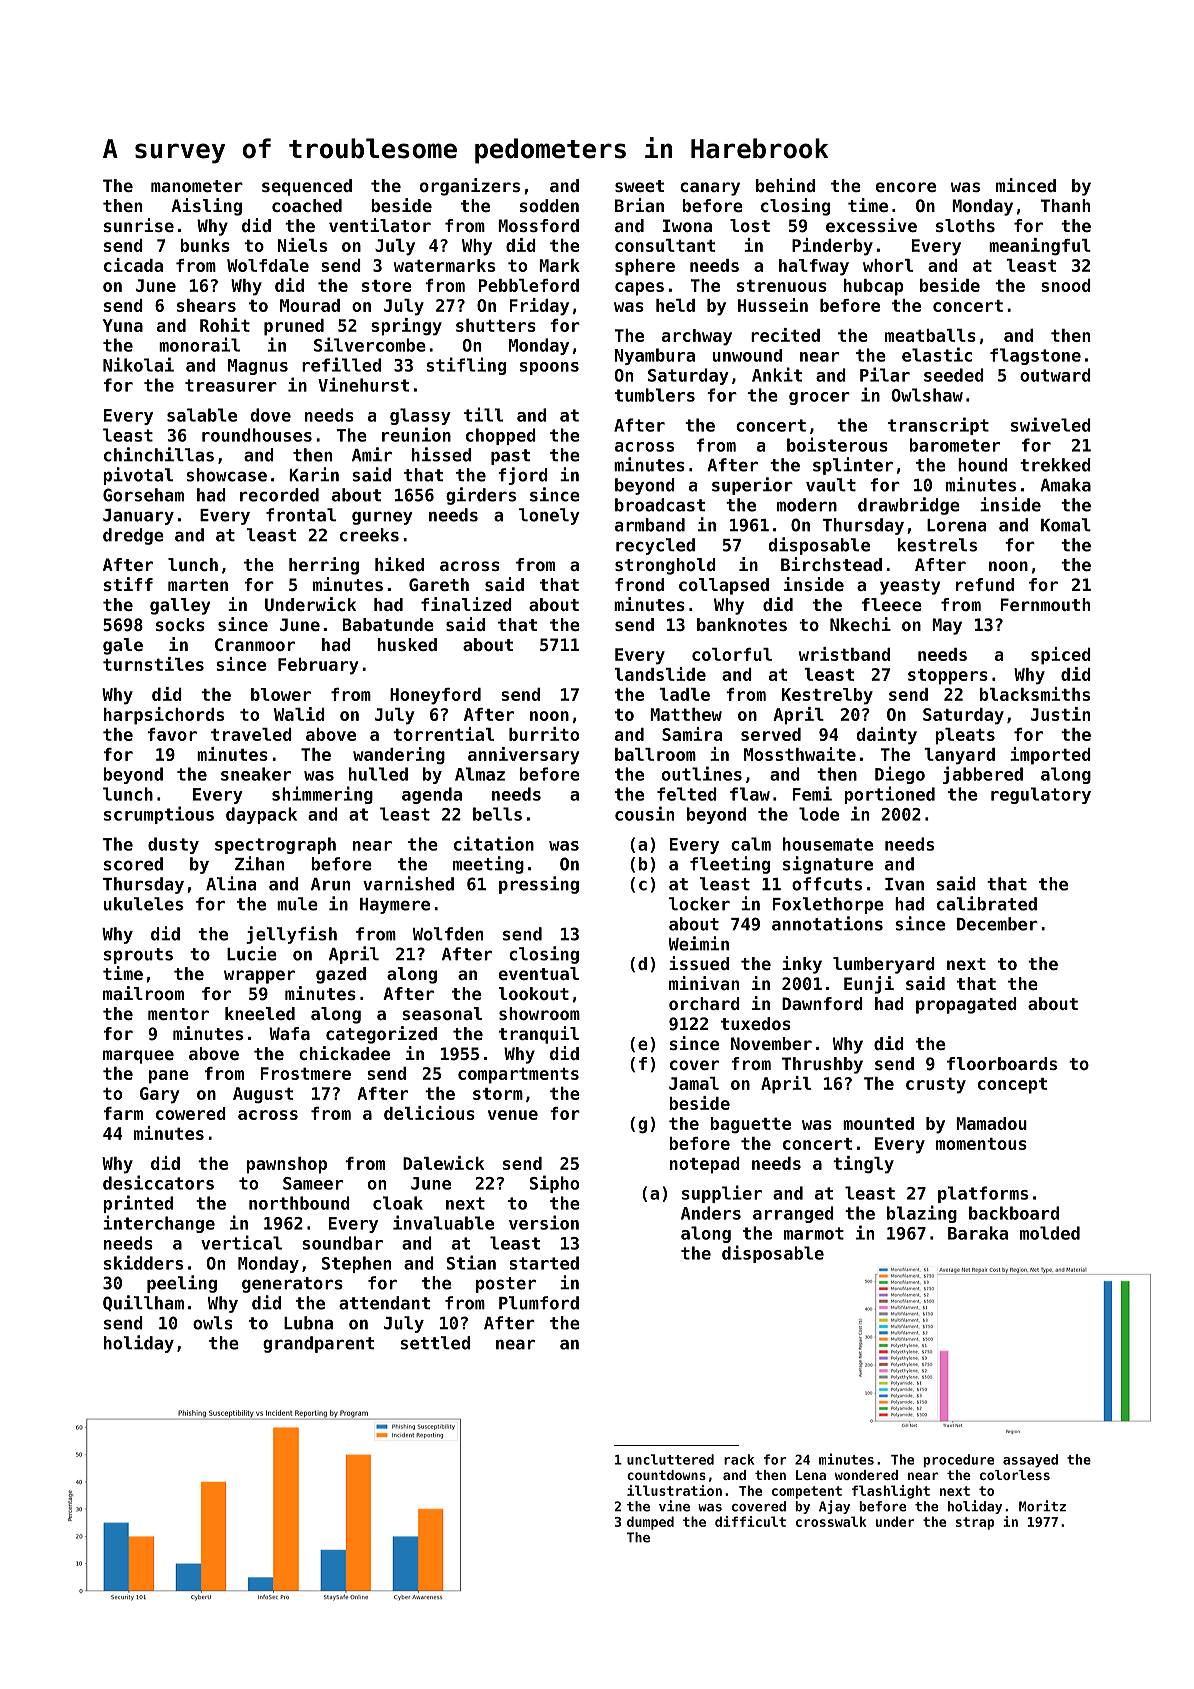 This page has width=1194, height=1689. Describe the element at coordinates (1035, 694) in the page. I see `blacksmiths` at that location.
